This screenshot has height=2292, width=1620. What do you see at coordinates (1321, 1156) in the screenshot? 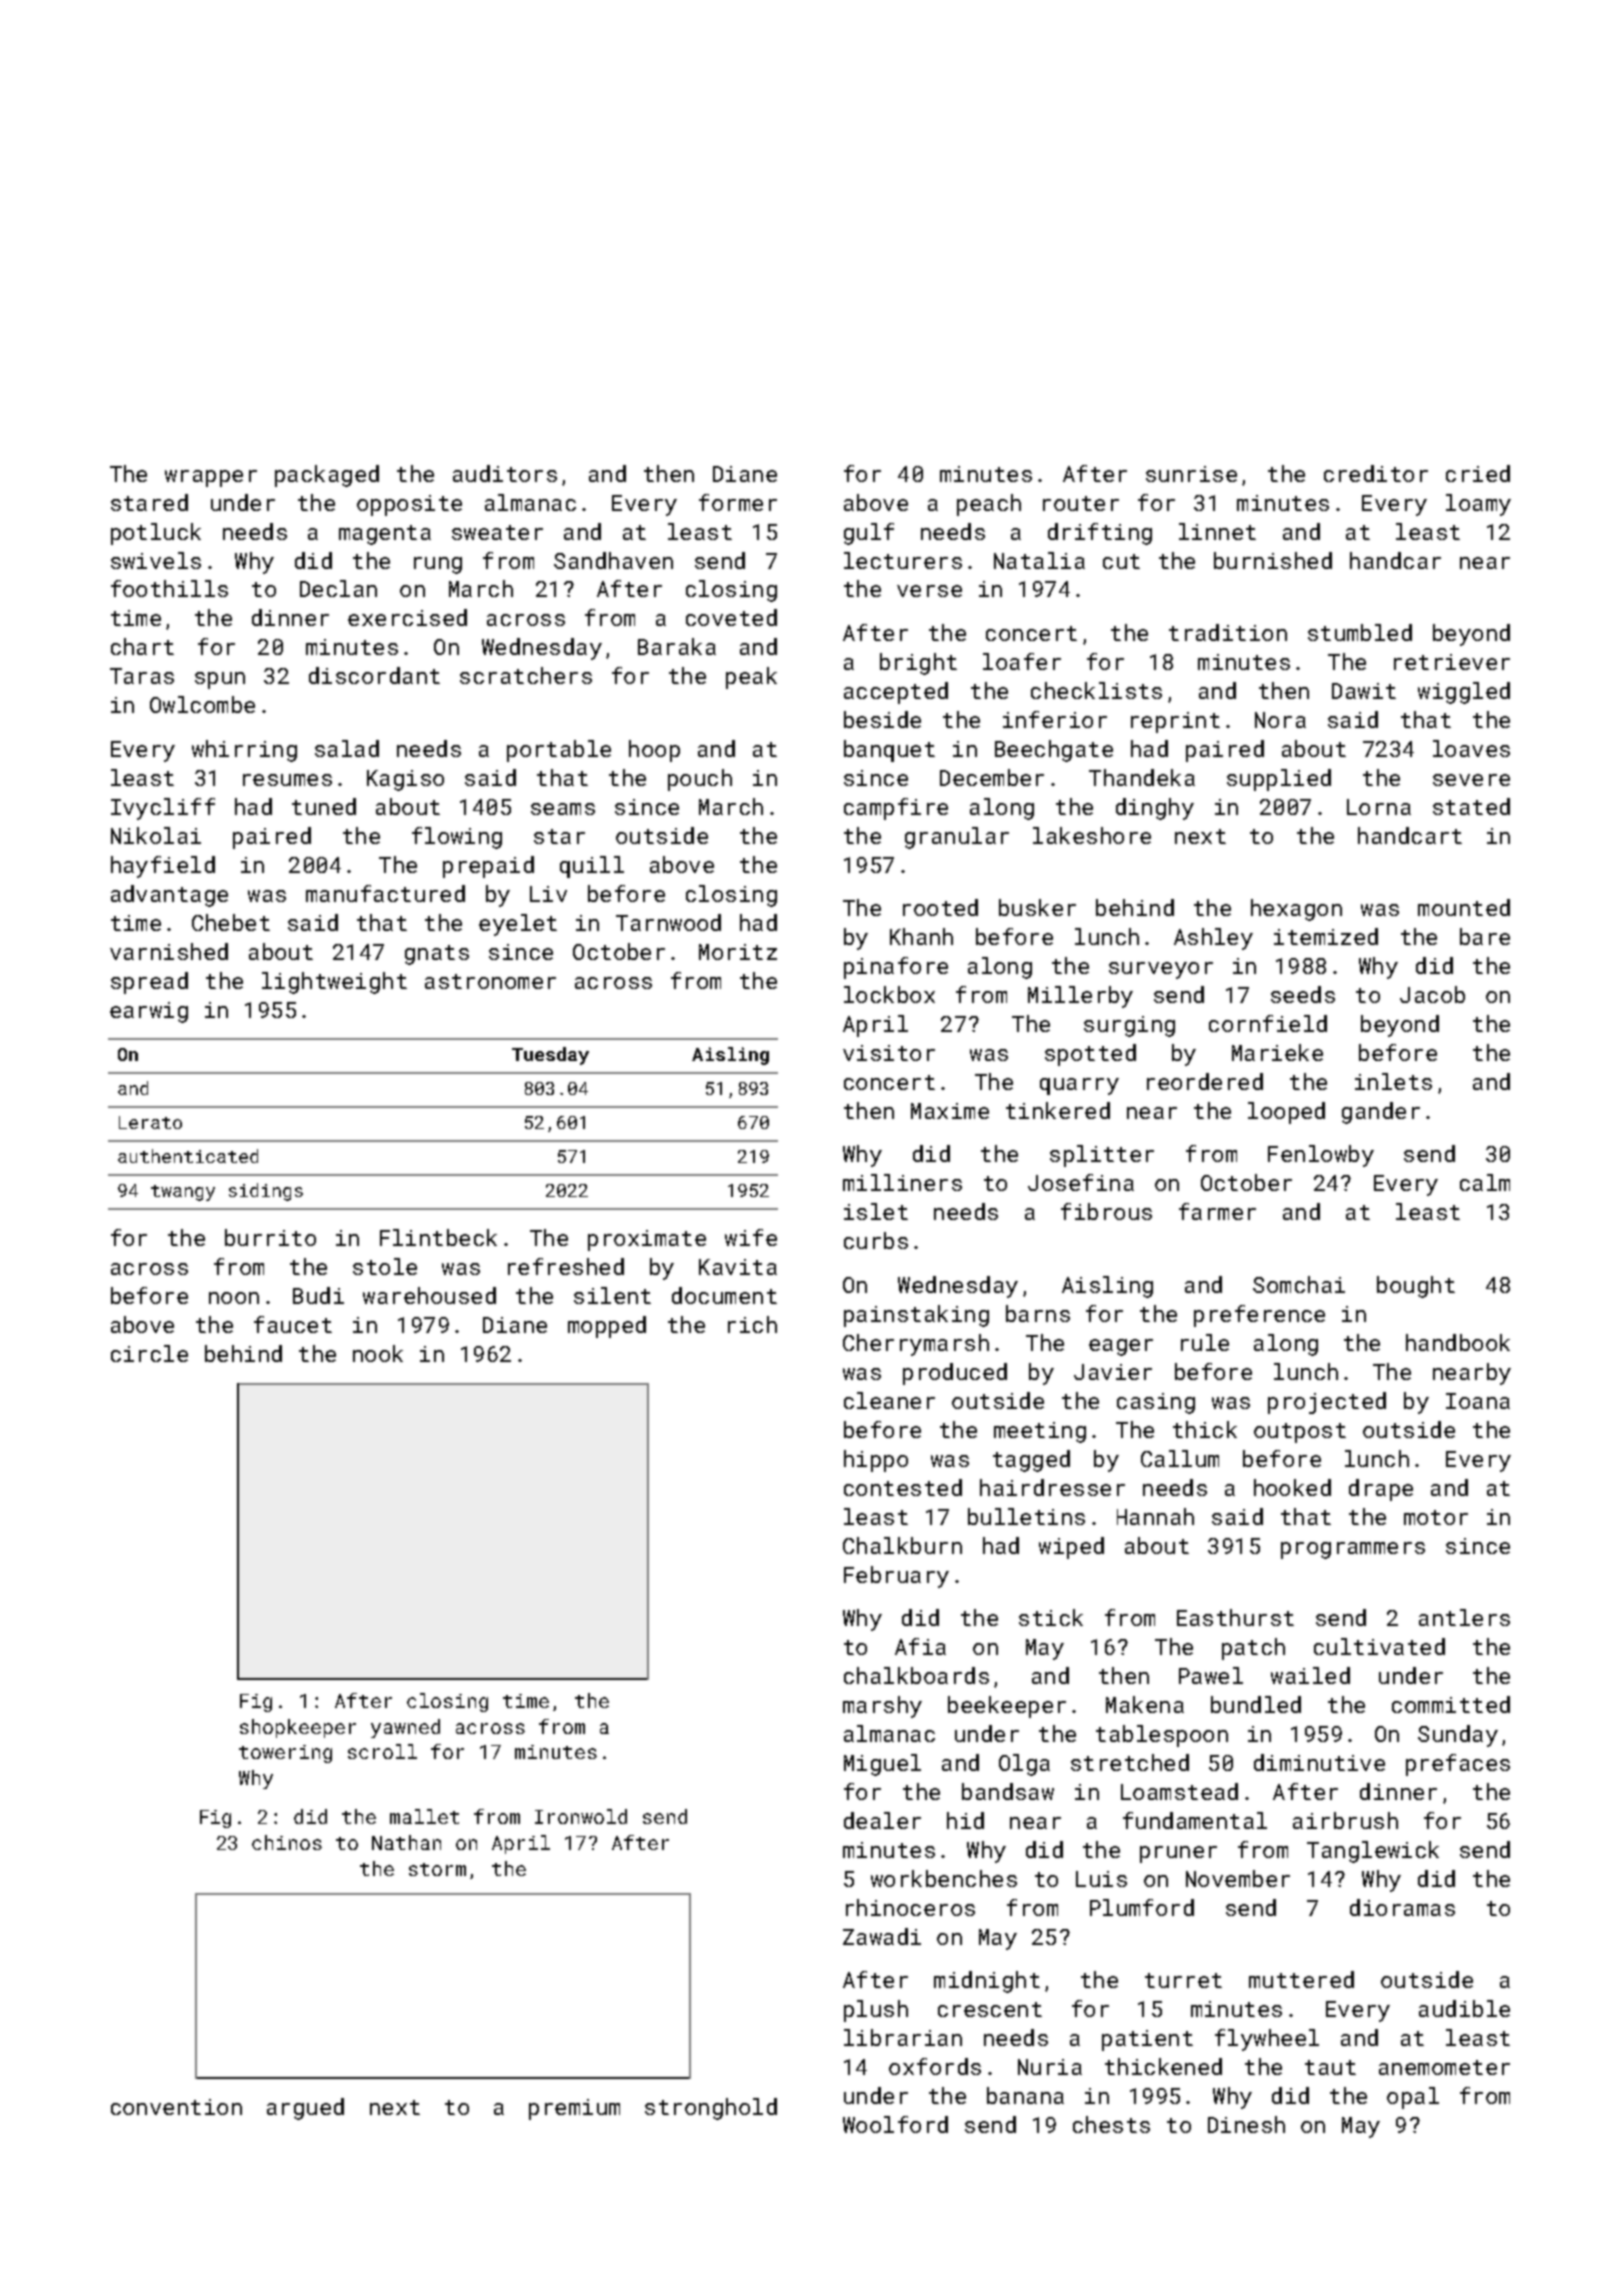
I see `Fenlowby` at bounding box center [1321, 1156].
